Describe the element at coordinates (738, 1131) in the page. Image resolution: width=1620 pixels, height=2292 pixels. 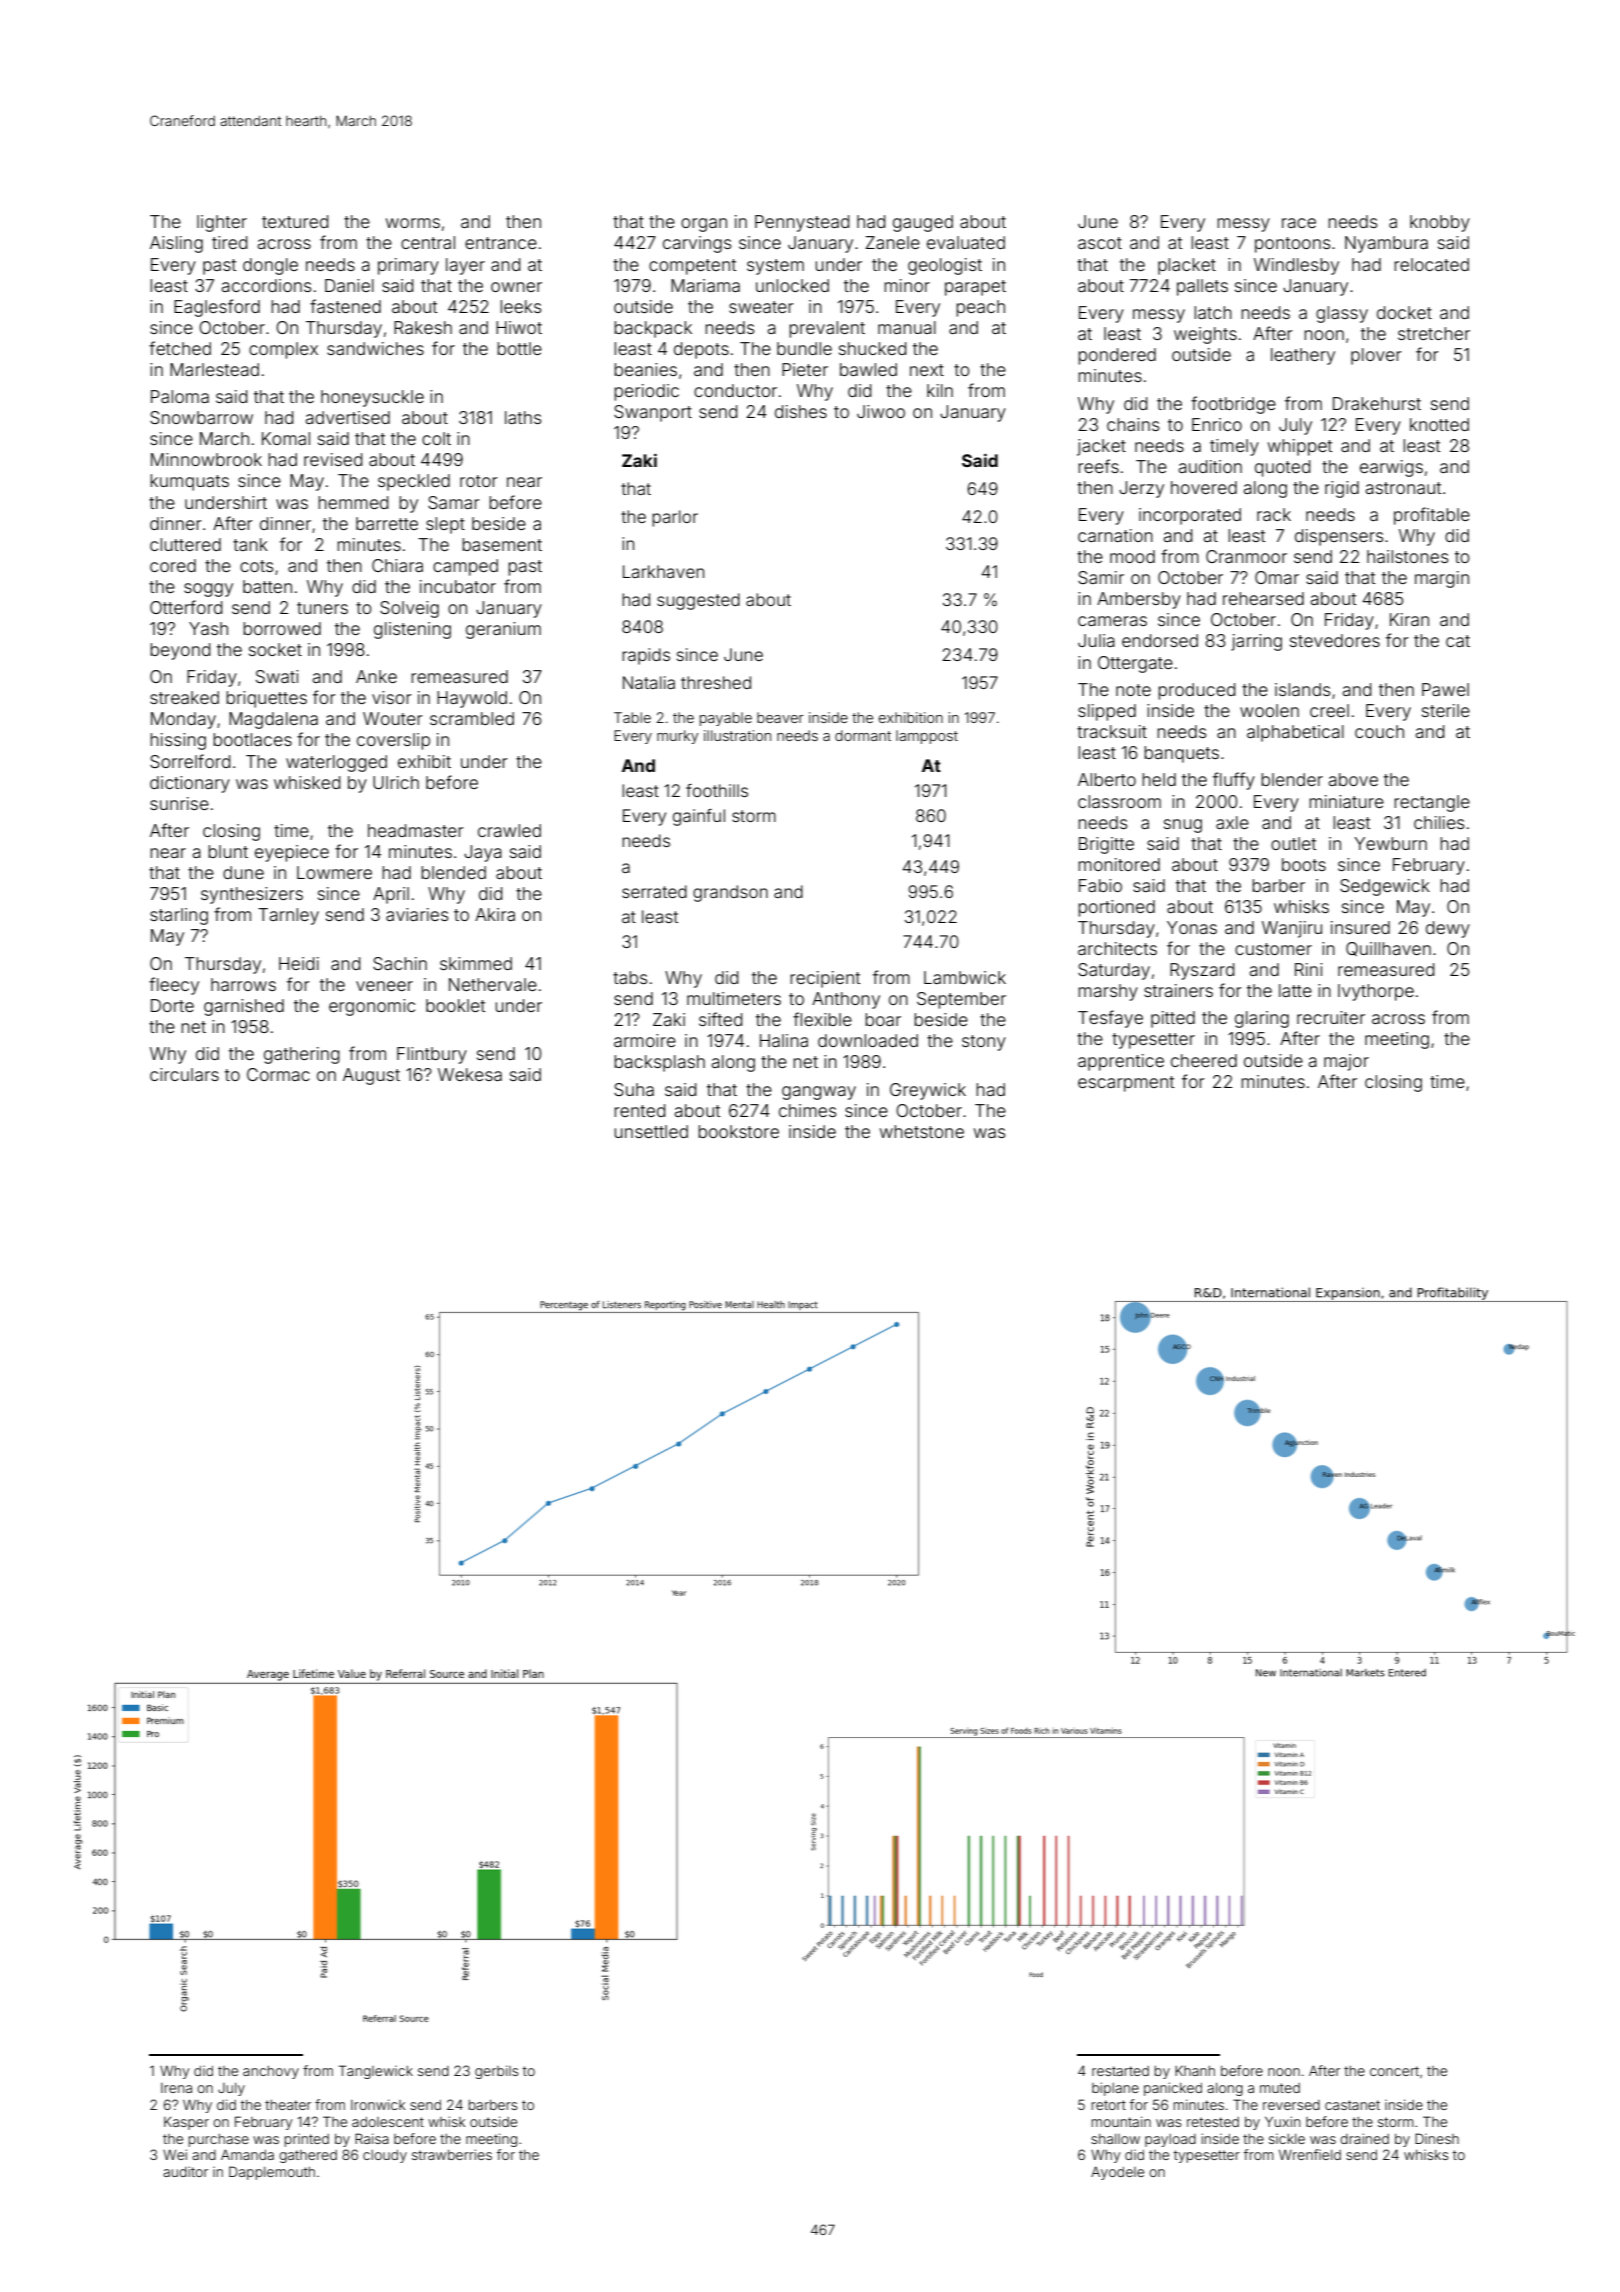
I see `bookstore` at that location.
